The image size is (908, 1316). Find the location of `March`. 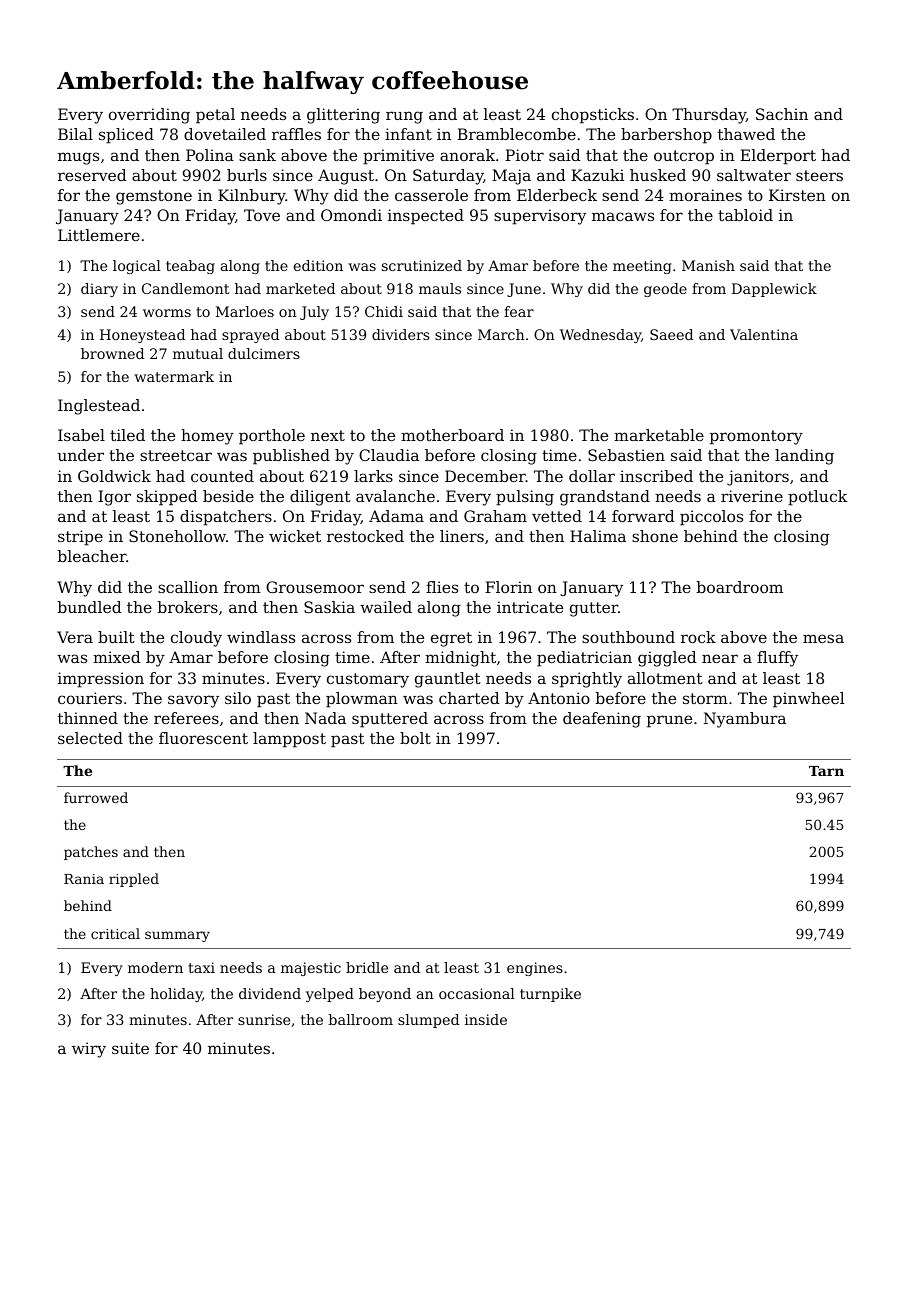

March is located at coordinates (501, 334).
